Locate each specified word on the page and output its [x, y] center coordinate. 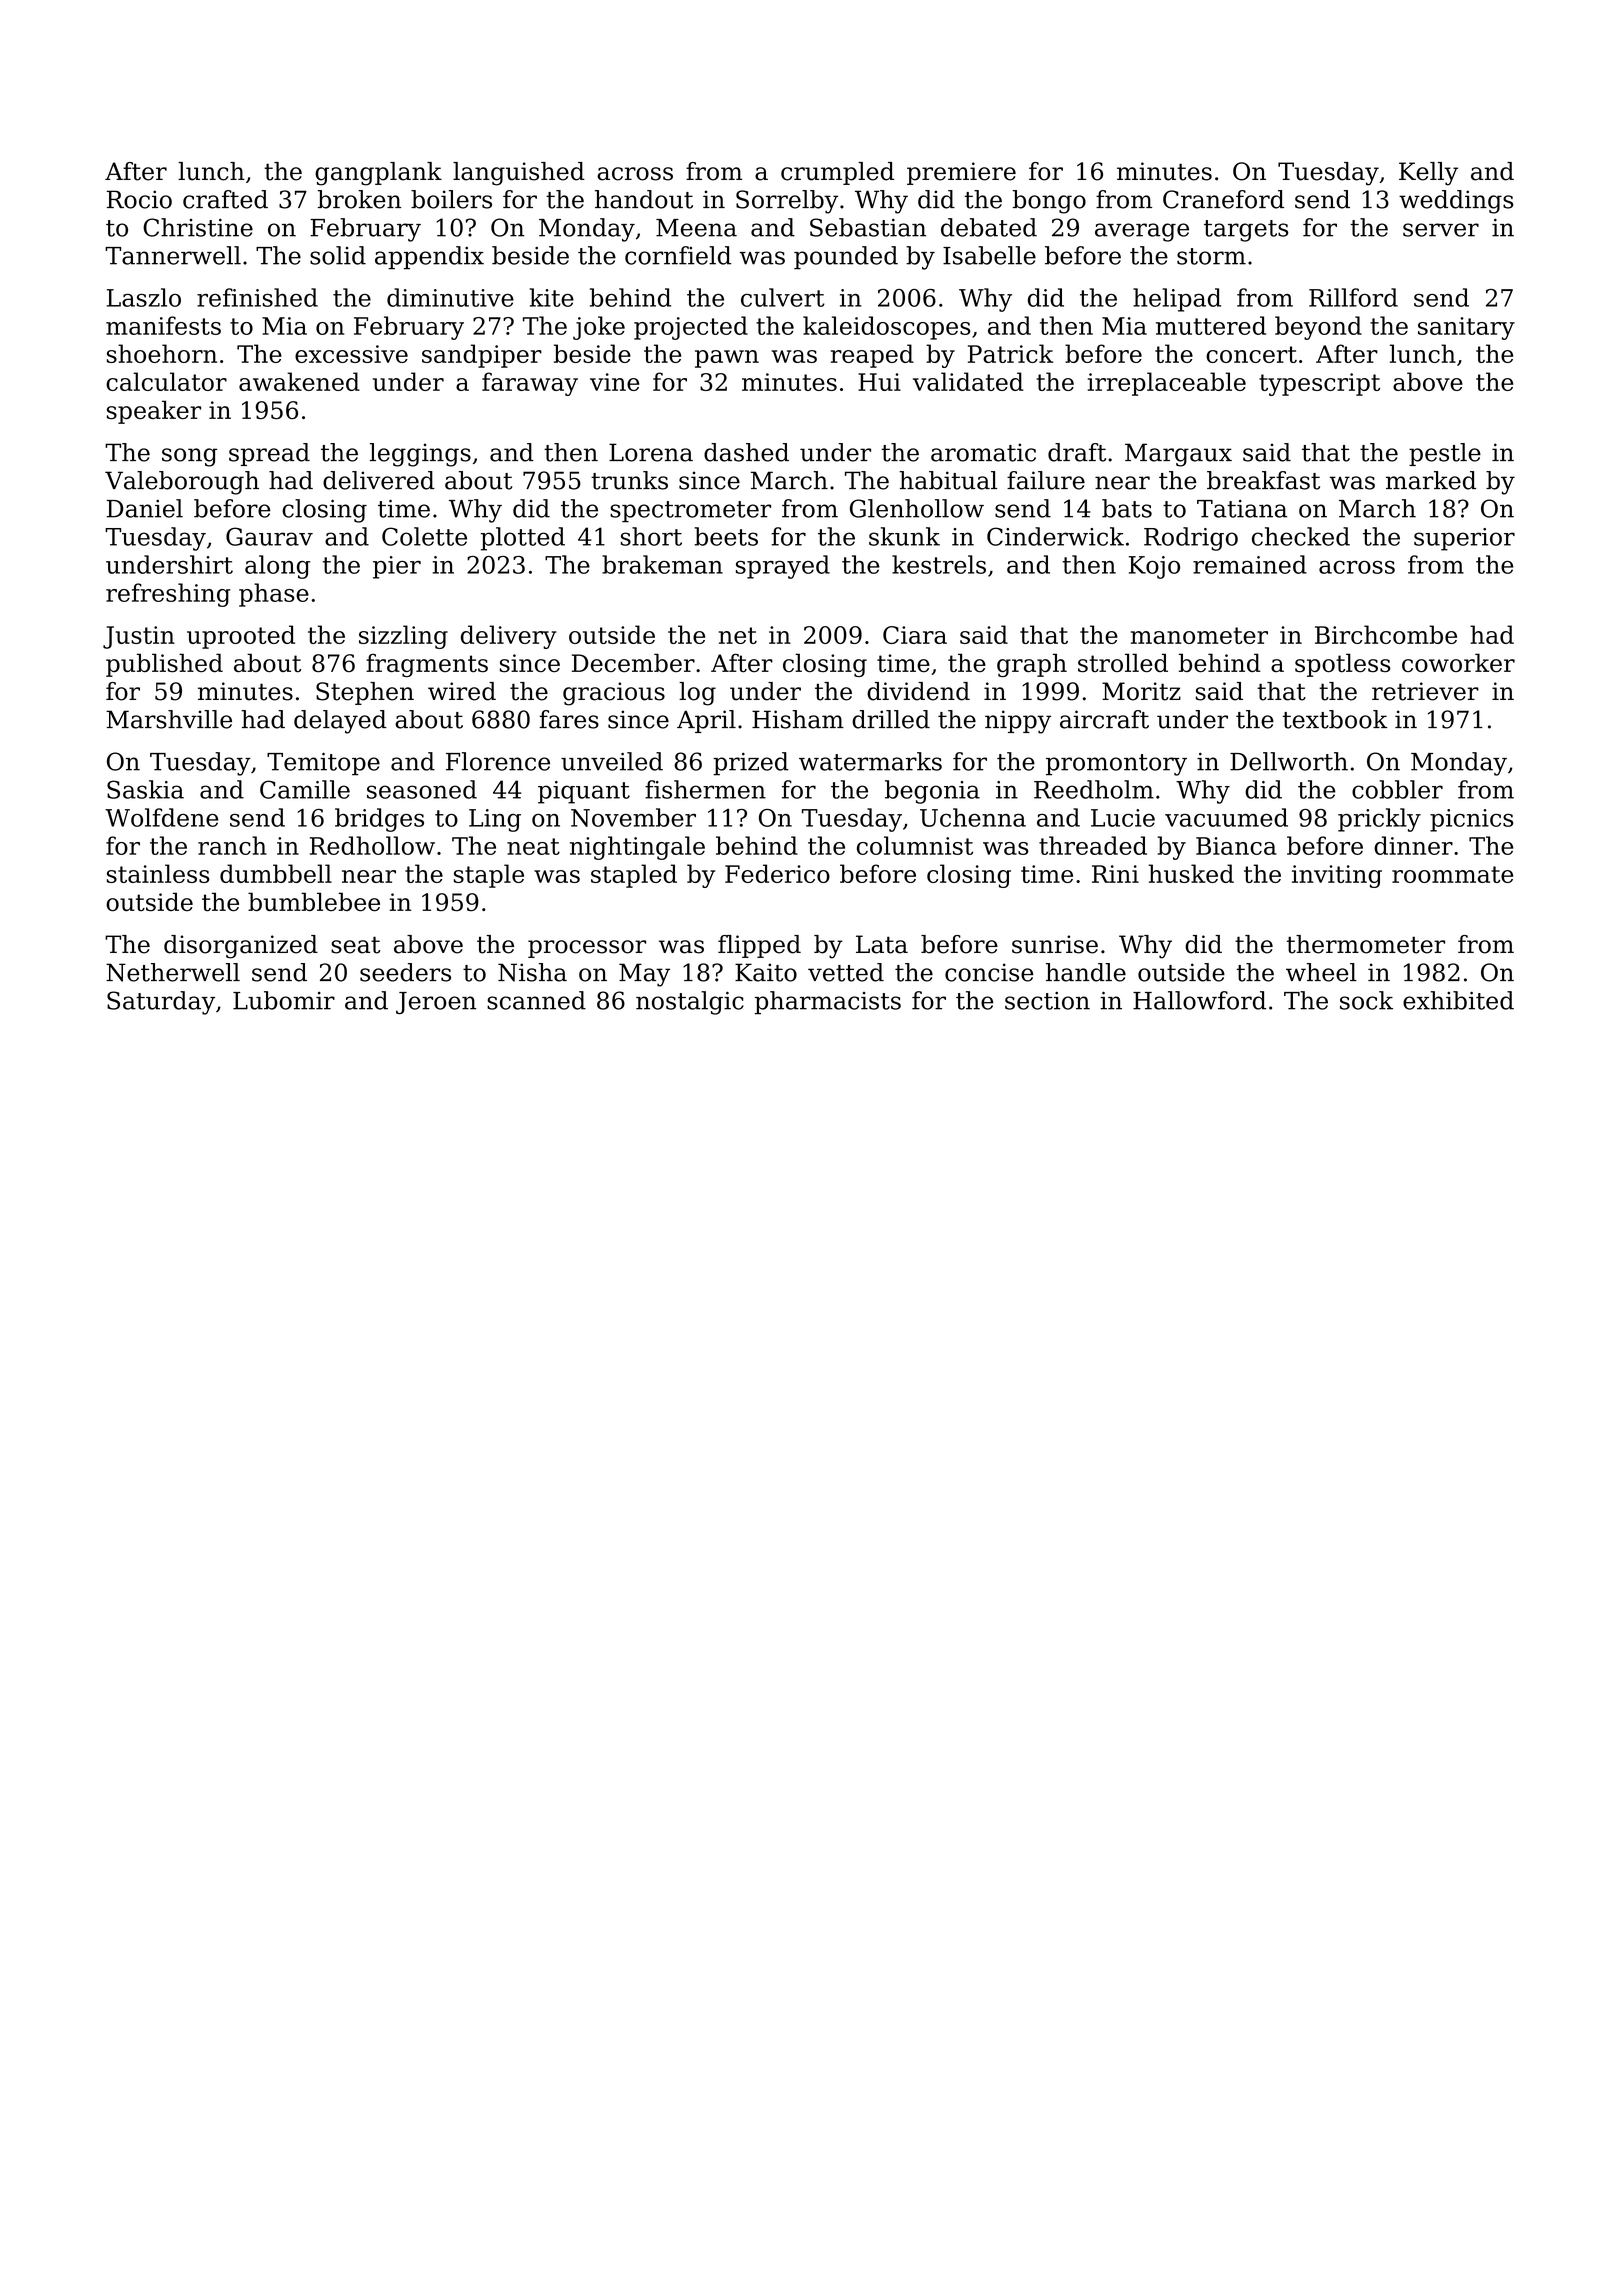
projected [691, 328]
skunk [904, 536]
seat [355, 945]
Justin [139, 637]
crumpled [837, 173]
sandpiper [482, 356]
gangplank [378, 174]
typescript [1319, 384]
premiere [961, 173]
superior [1464, 539]
